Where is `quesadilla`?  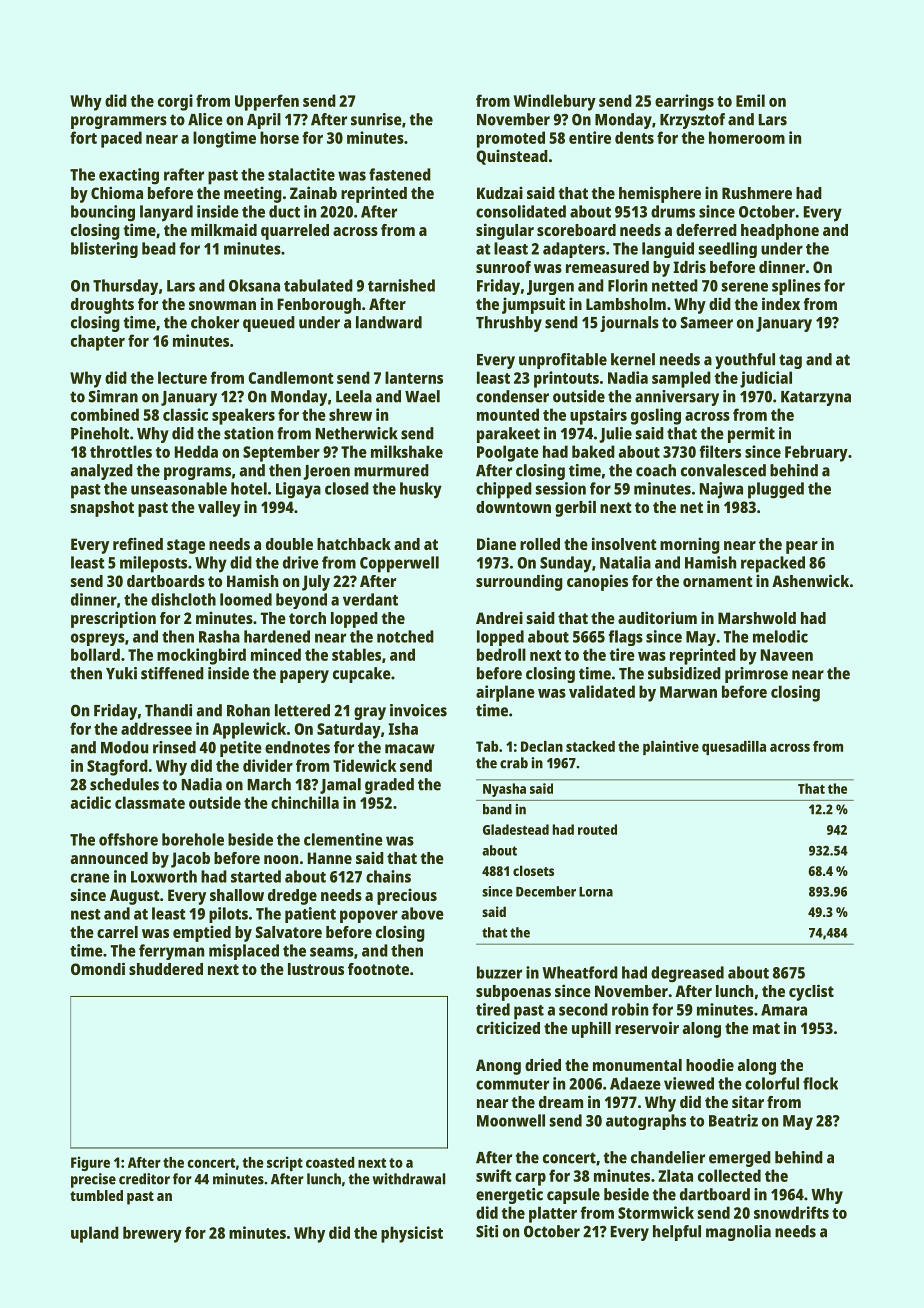
quesadilla is located at coordinates (734, 747).
